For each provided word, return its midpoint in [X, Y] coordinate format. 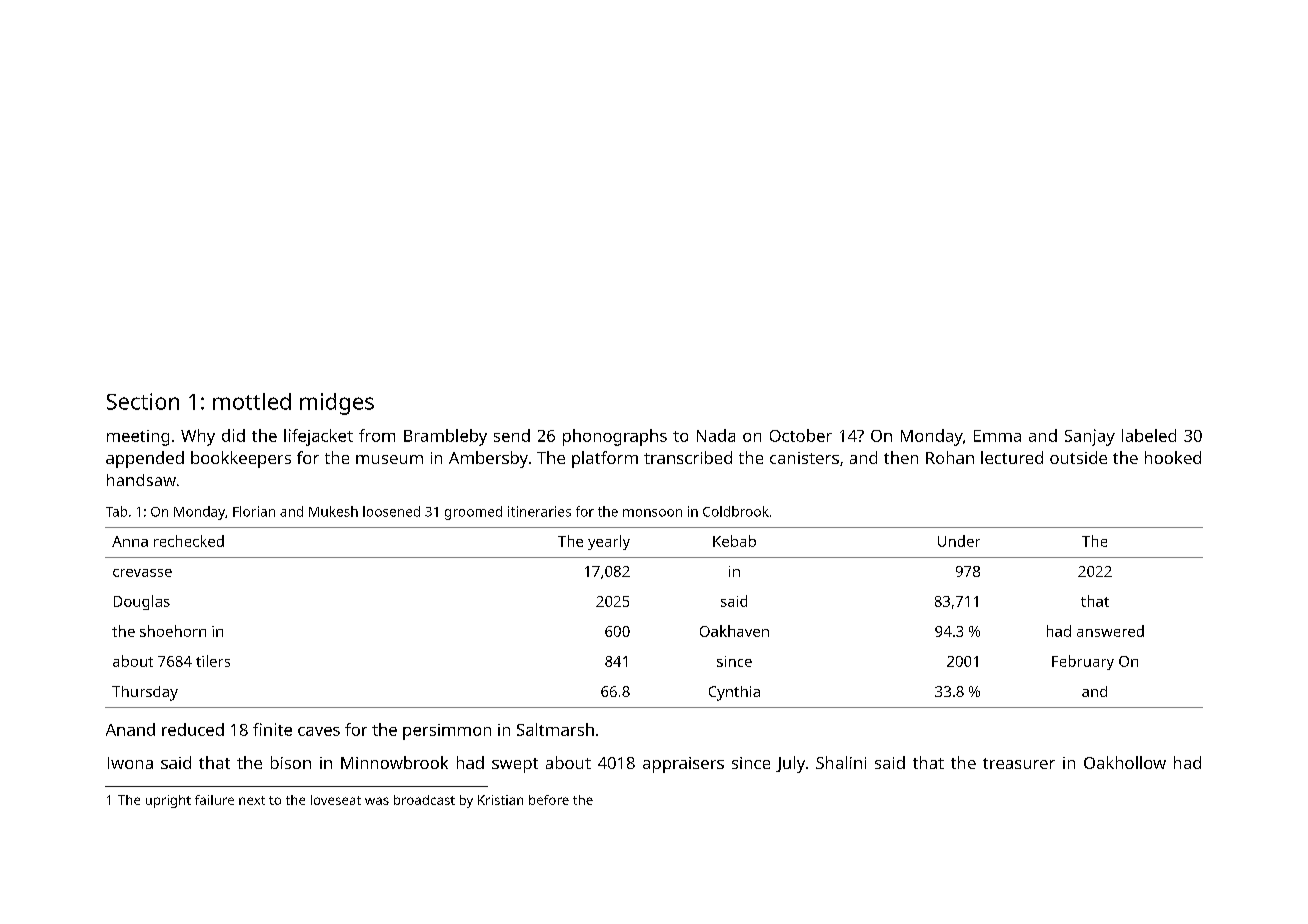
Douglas [142, 602]
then [901, 457]
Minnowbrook [394, 762]
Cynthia [734, 693]
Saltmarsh [555, 729]
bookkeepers [241, 459]
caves [319, 731]
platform [605, 459]
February [1083, 662]
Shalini [841, 762]
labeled [1149, 435]
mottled [252, 401]
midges [337, 404]
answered [1110, 631]
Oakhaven [734, 631]
